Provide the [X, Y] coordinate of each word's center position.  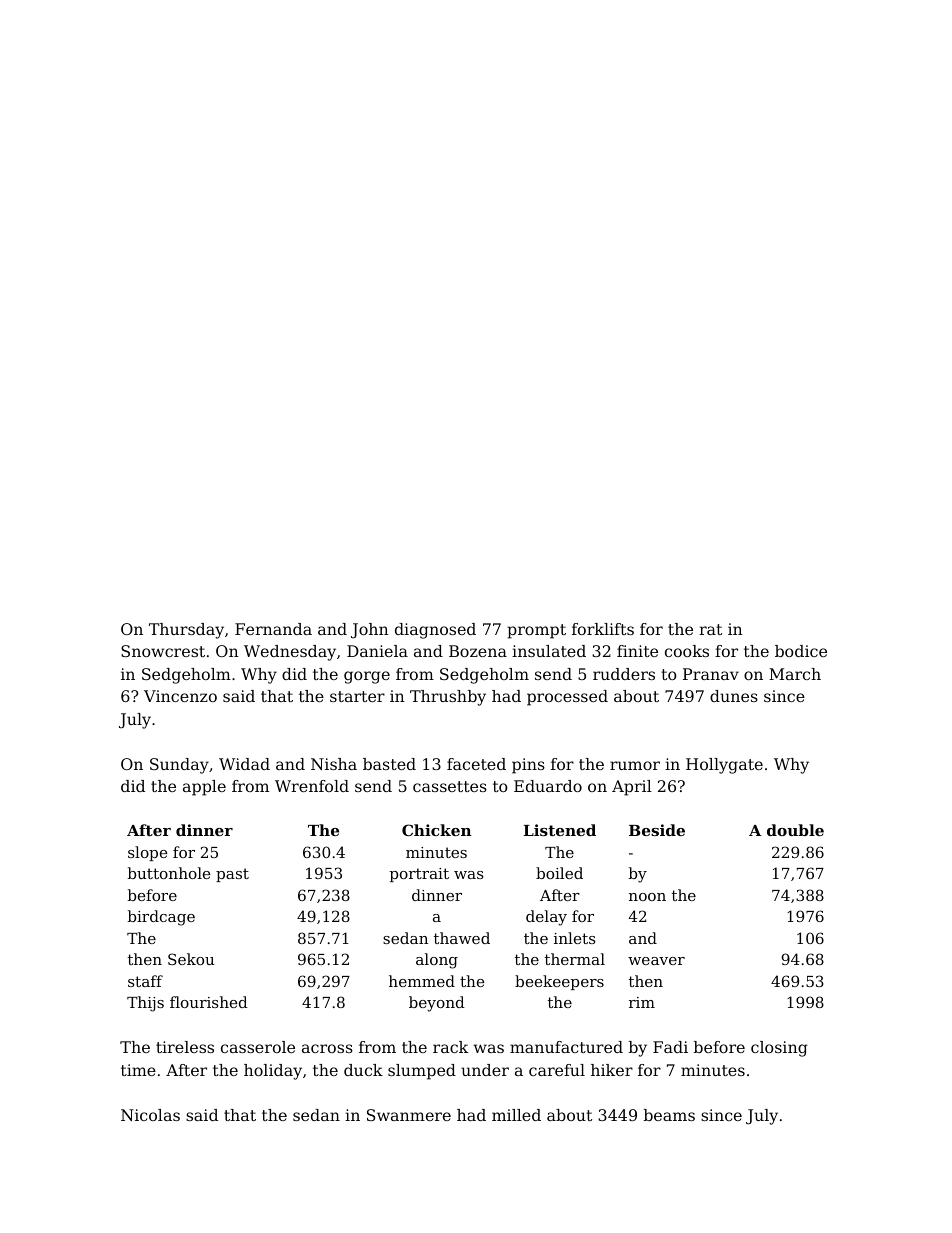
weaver [656, 961]
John [370, 631]
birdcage [161, 918]
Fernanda [273, 629]
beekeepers [559, 982]
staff [145, 981]
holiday [273, 1072]
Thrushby [448, 698]
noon [647, 897]
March [795, 674]
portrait [419, 875]
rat [710, 629]
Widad [244, 764]
